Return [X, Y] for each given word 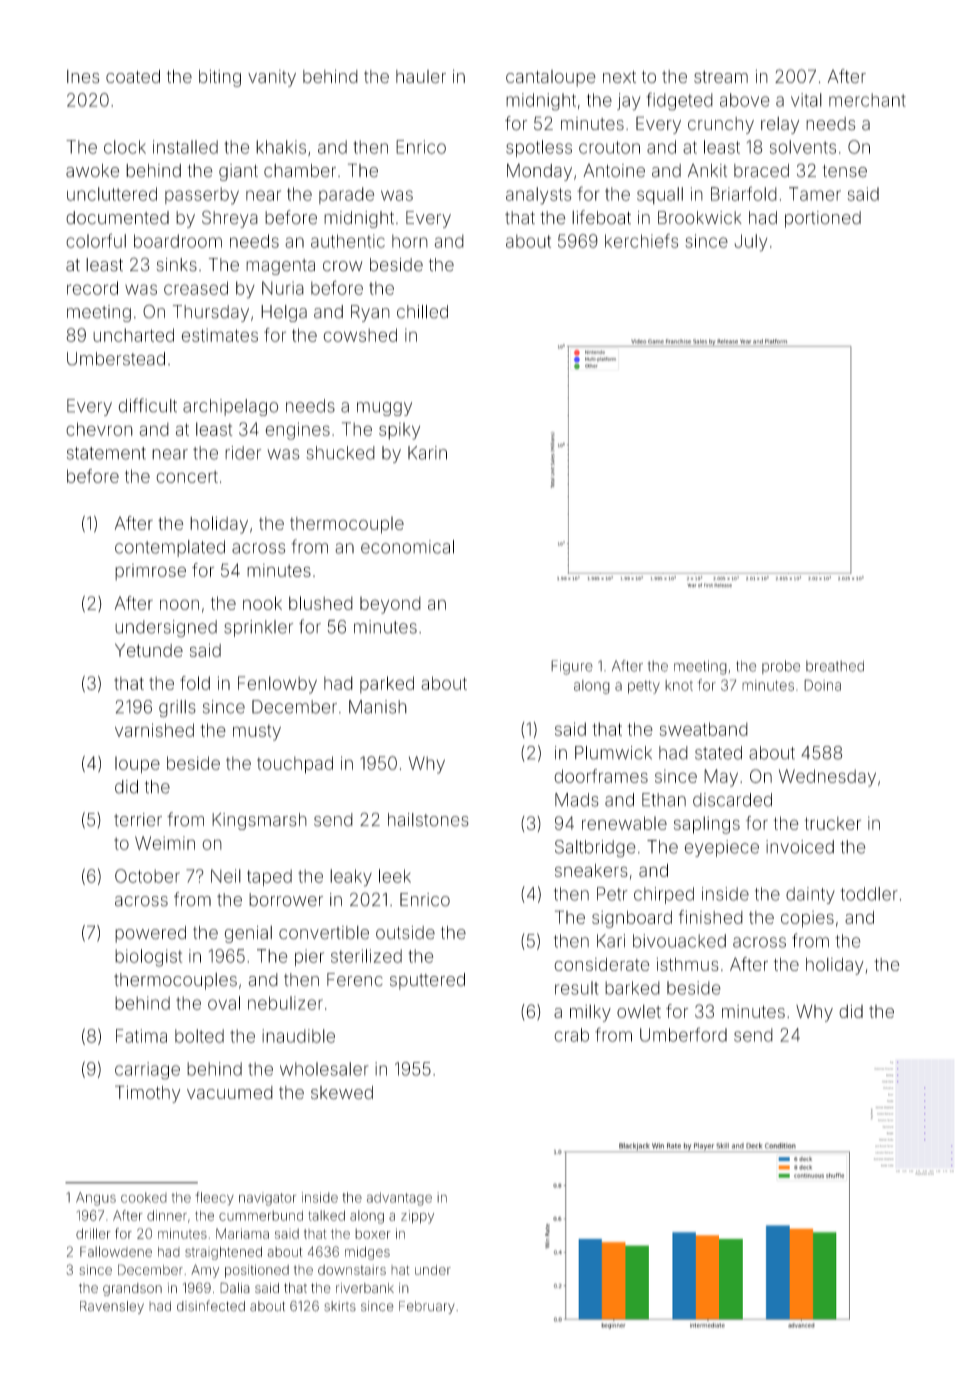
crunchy [721, 125]
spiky [399, 431]
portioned [823, 219]
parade [346, 195]
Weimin [165, 843]
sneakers [591, 870]
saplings [707, 825]
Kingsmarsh [259, 821]
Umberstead [116, 359]
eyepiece [721, 848]
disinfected [211, 1306]
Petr [612, 894]
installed [185, 147]
